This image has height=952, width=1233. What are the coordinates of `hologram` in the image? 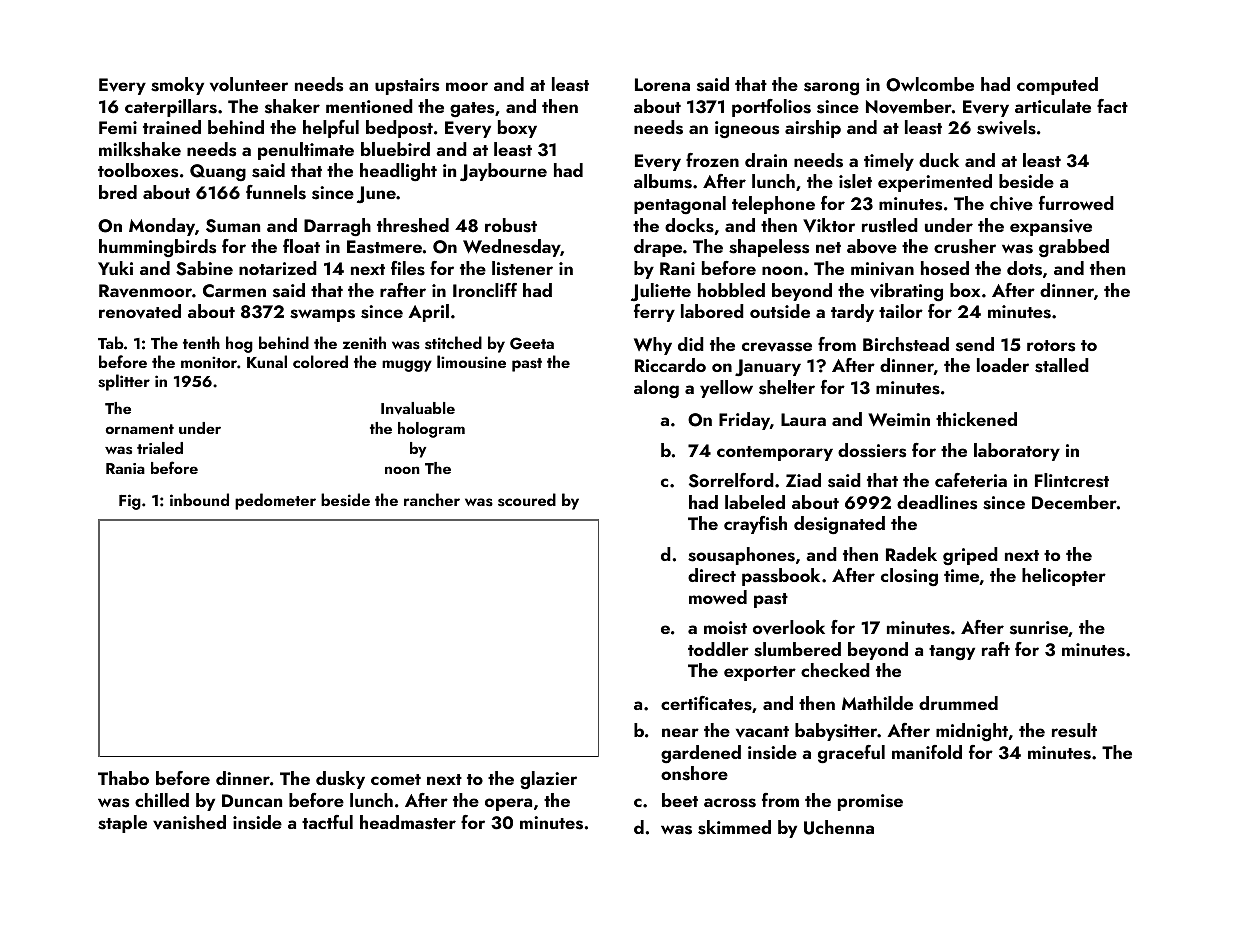 It's located at (431, 430).
